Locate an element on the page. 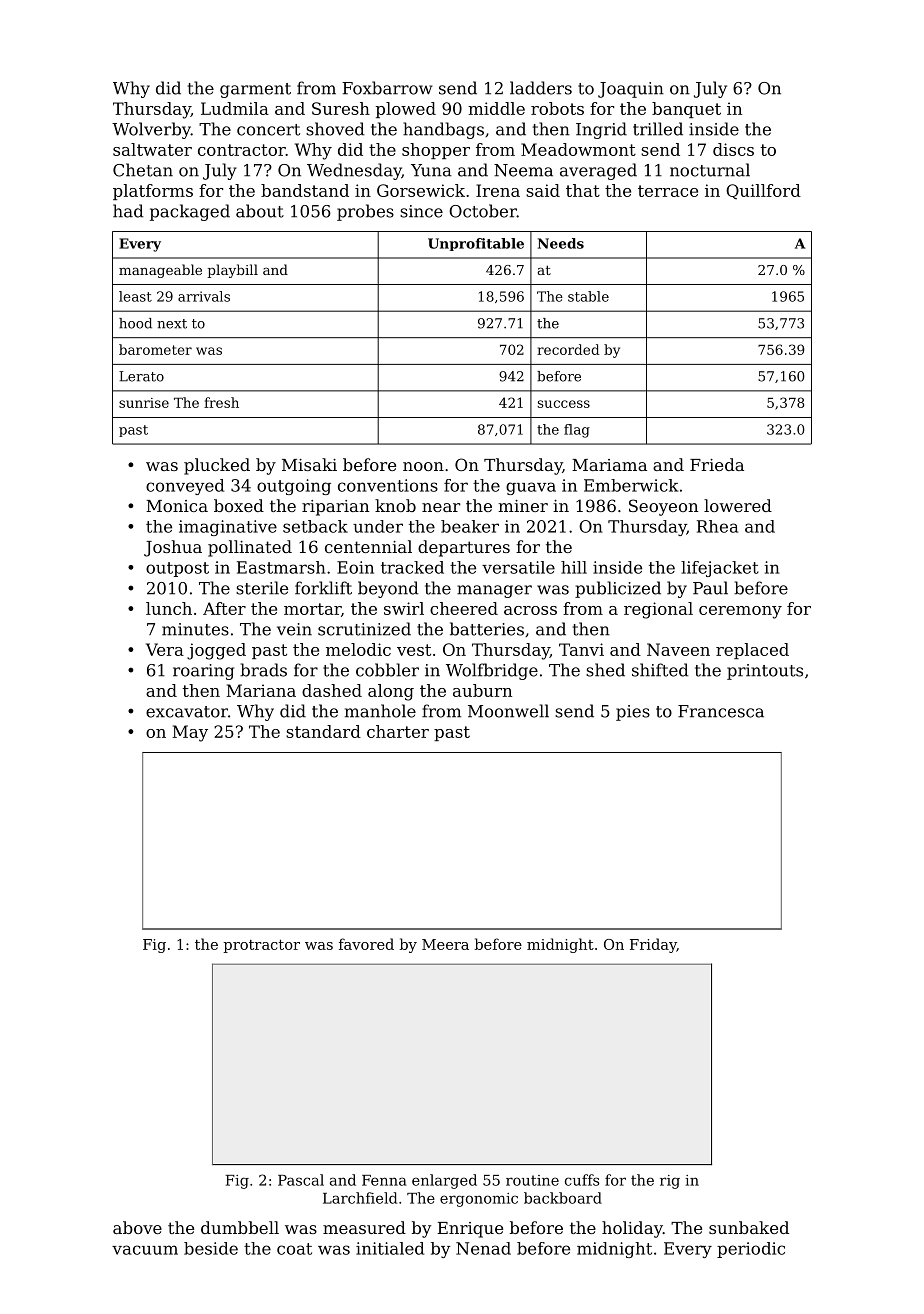  pies is located at coordinates (633, 713).
